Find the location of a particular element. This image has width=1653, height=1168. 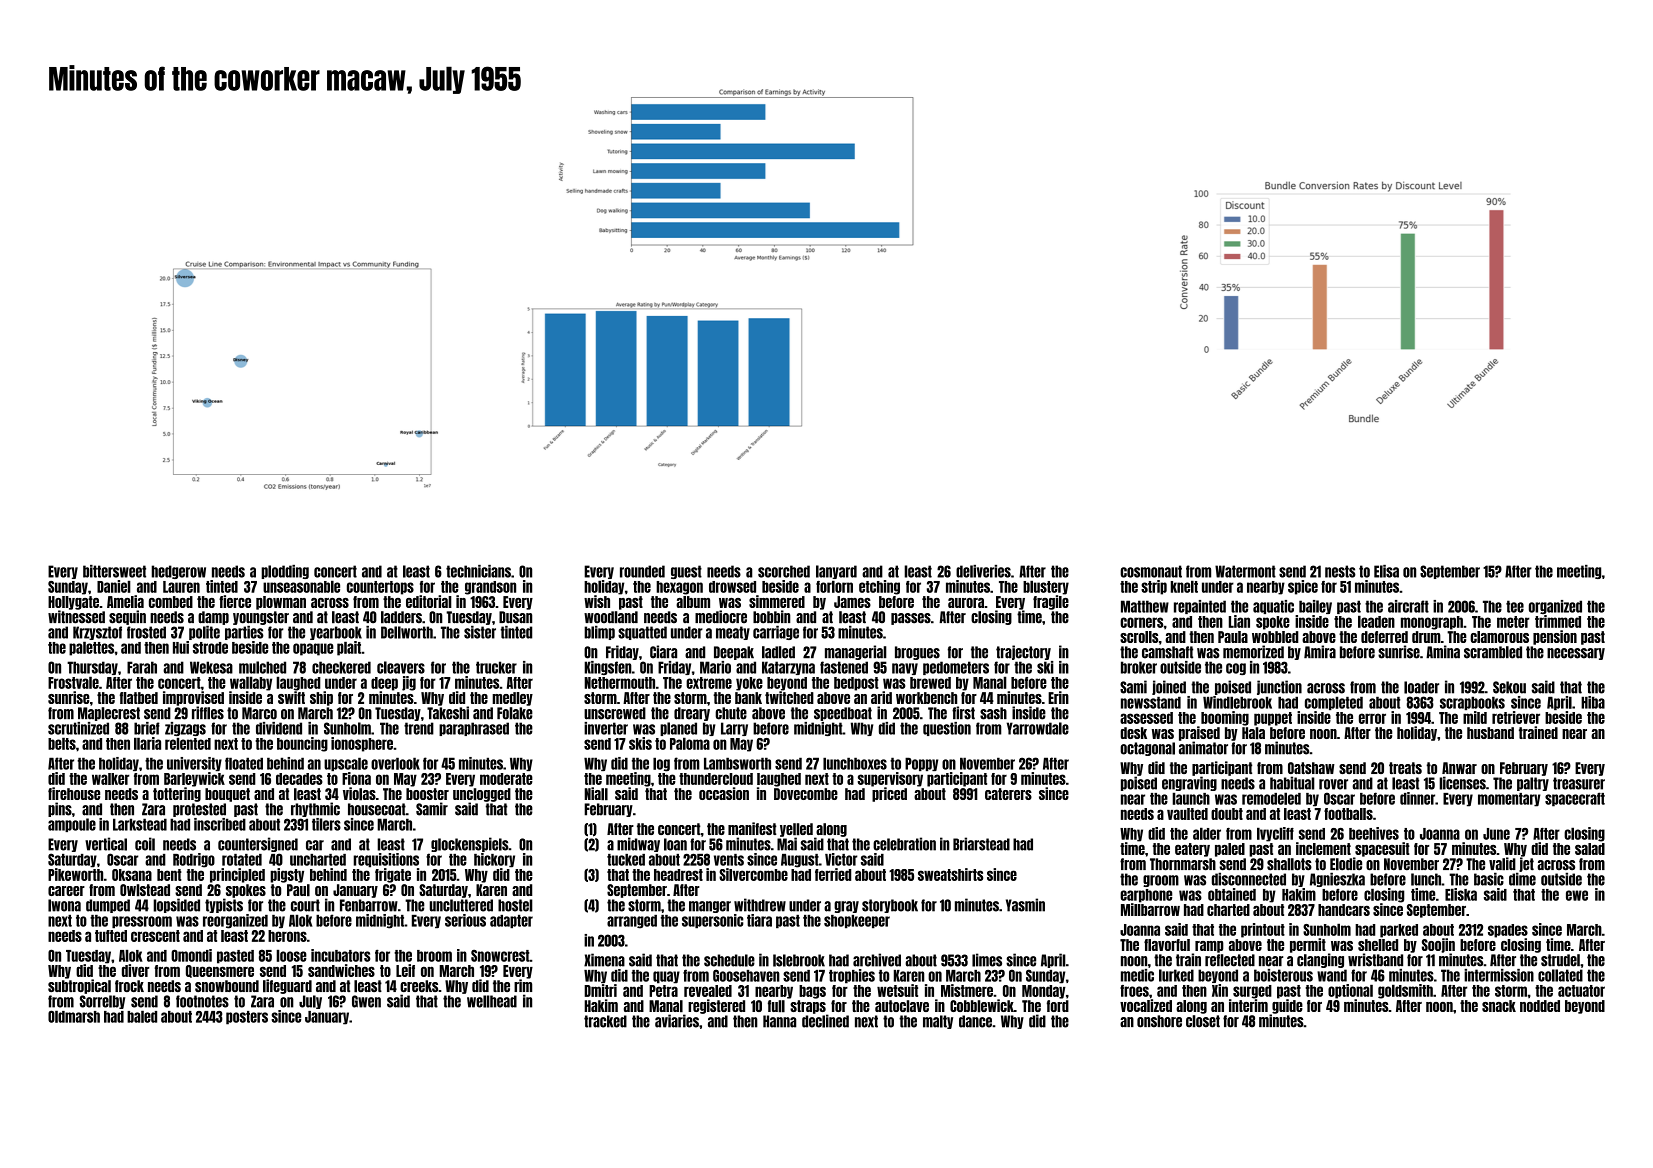

ship is located at coordinates (321, 698).
